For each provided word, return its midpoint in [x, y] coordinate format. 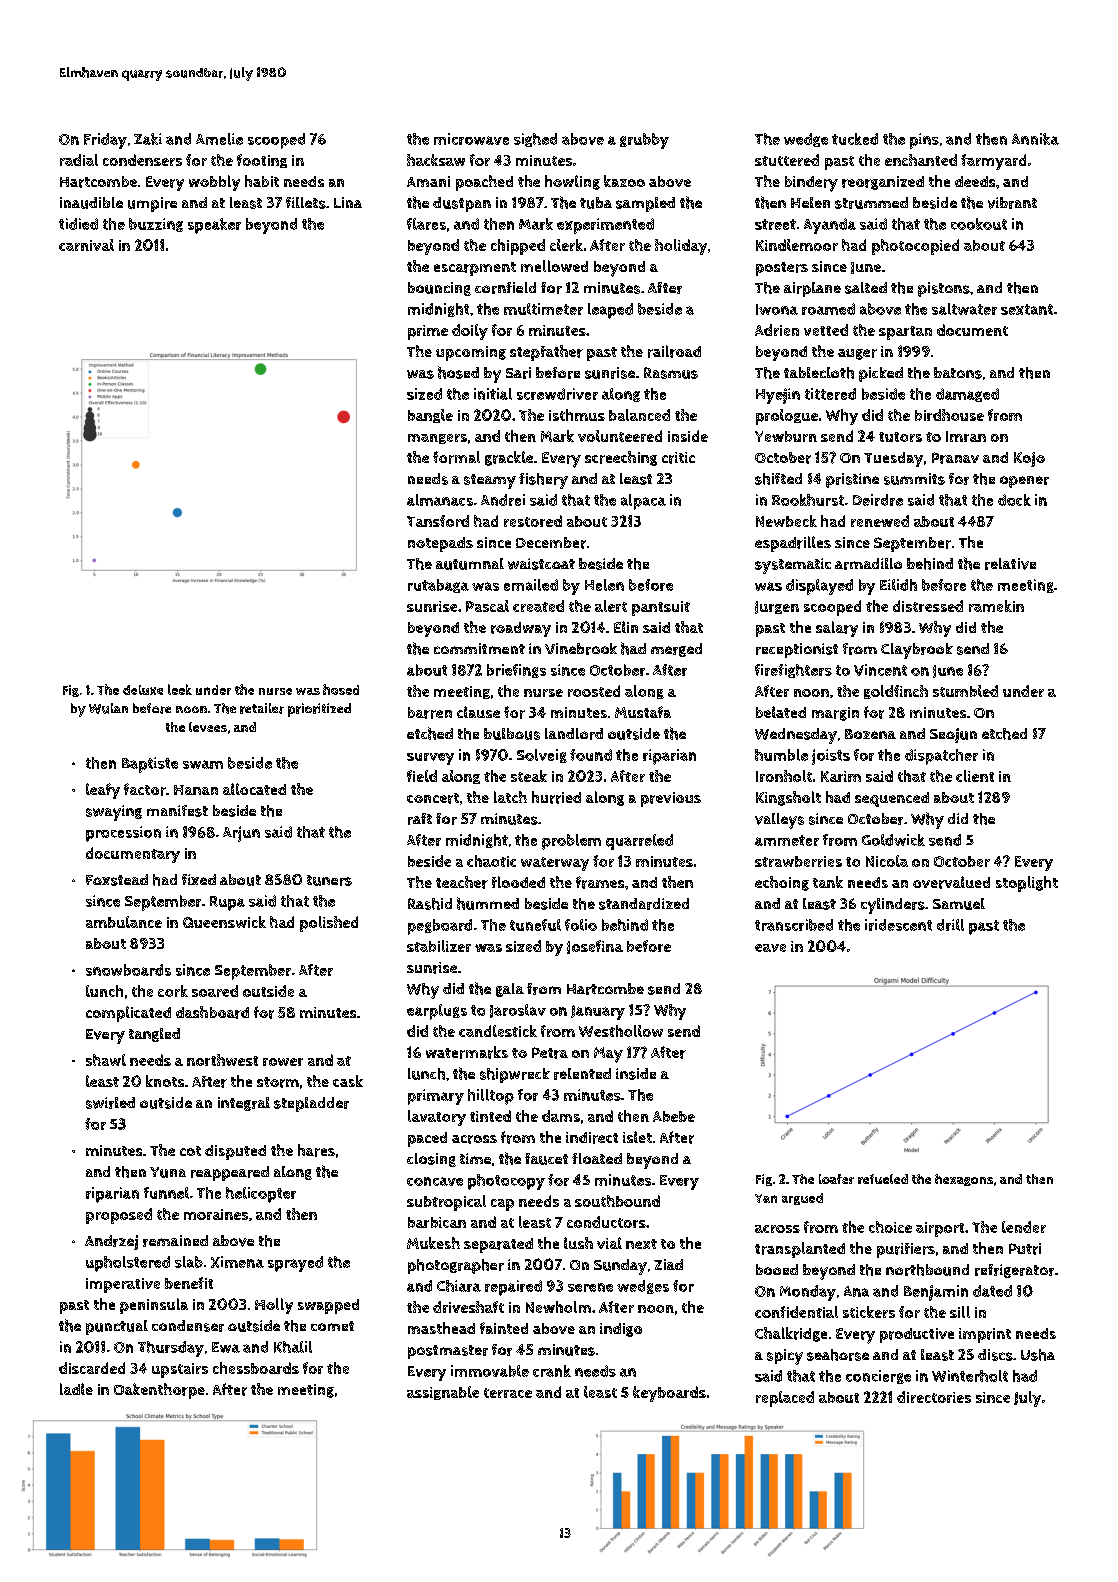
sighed [535, 140]
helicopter [261, 1195]
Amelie [219, 139]
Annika [1035, 139]
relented [582, 1074]
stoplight [1027, 884]
